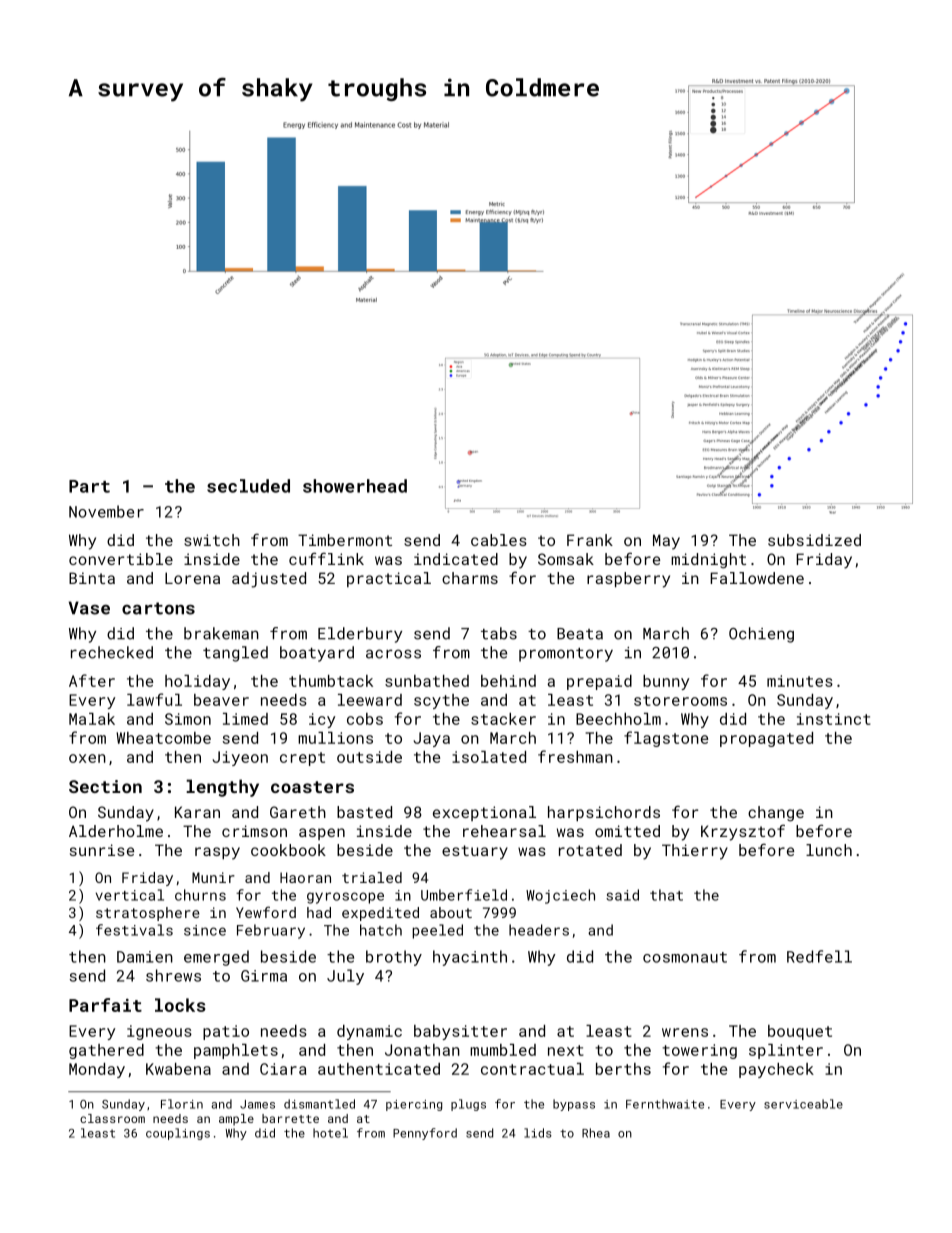 This image has width=952, height=1233. I want to click on subsidized, so click(814, 540).
